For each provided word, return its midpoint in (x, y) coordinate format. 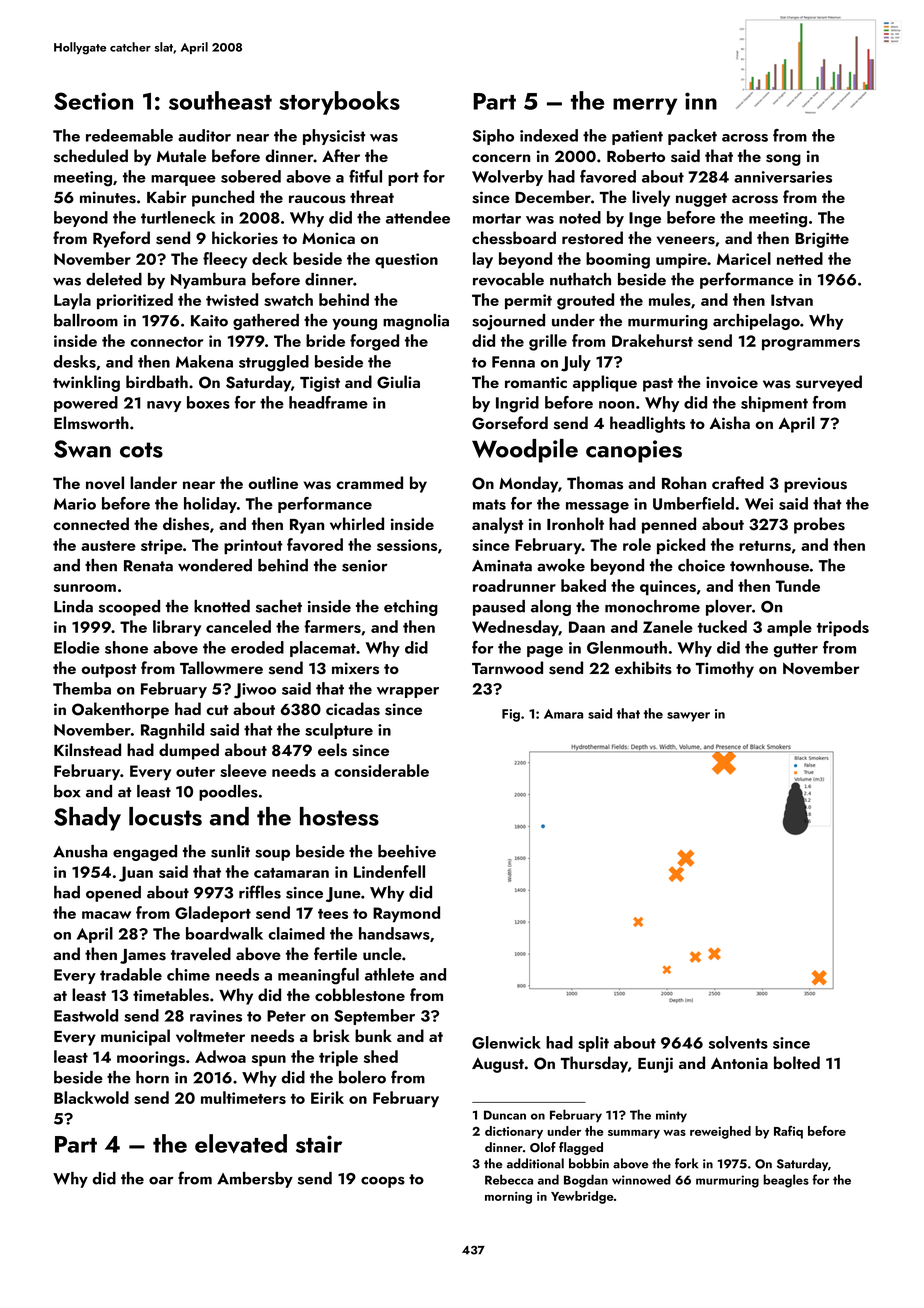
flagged (581, 1148)
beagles (786, 1181)
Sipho (493, 137)
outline (273, 482)
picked (681, 546)
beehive (407, 851)
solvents (738, 1042)
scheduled (91, 156)
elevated (241, 1144)
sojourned (508, 322)
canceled (238, 626)
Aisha (729, 423)
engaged (145, 853)
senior (365, 566)
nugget (701, 200)
